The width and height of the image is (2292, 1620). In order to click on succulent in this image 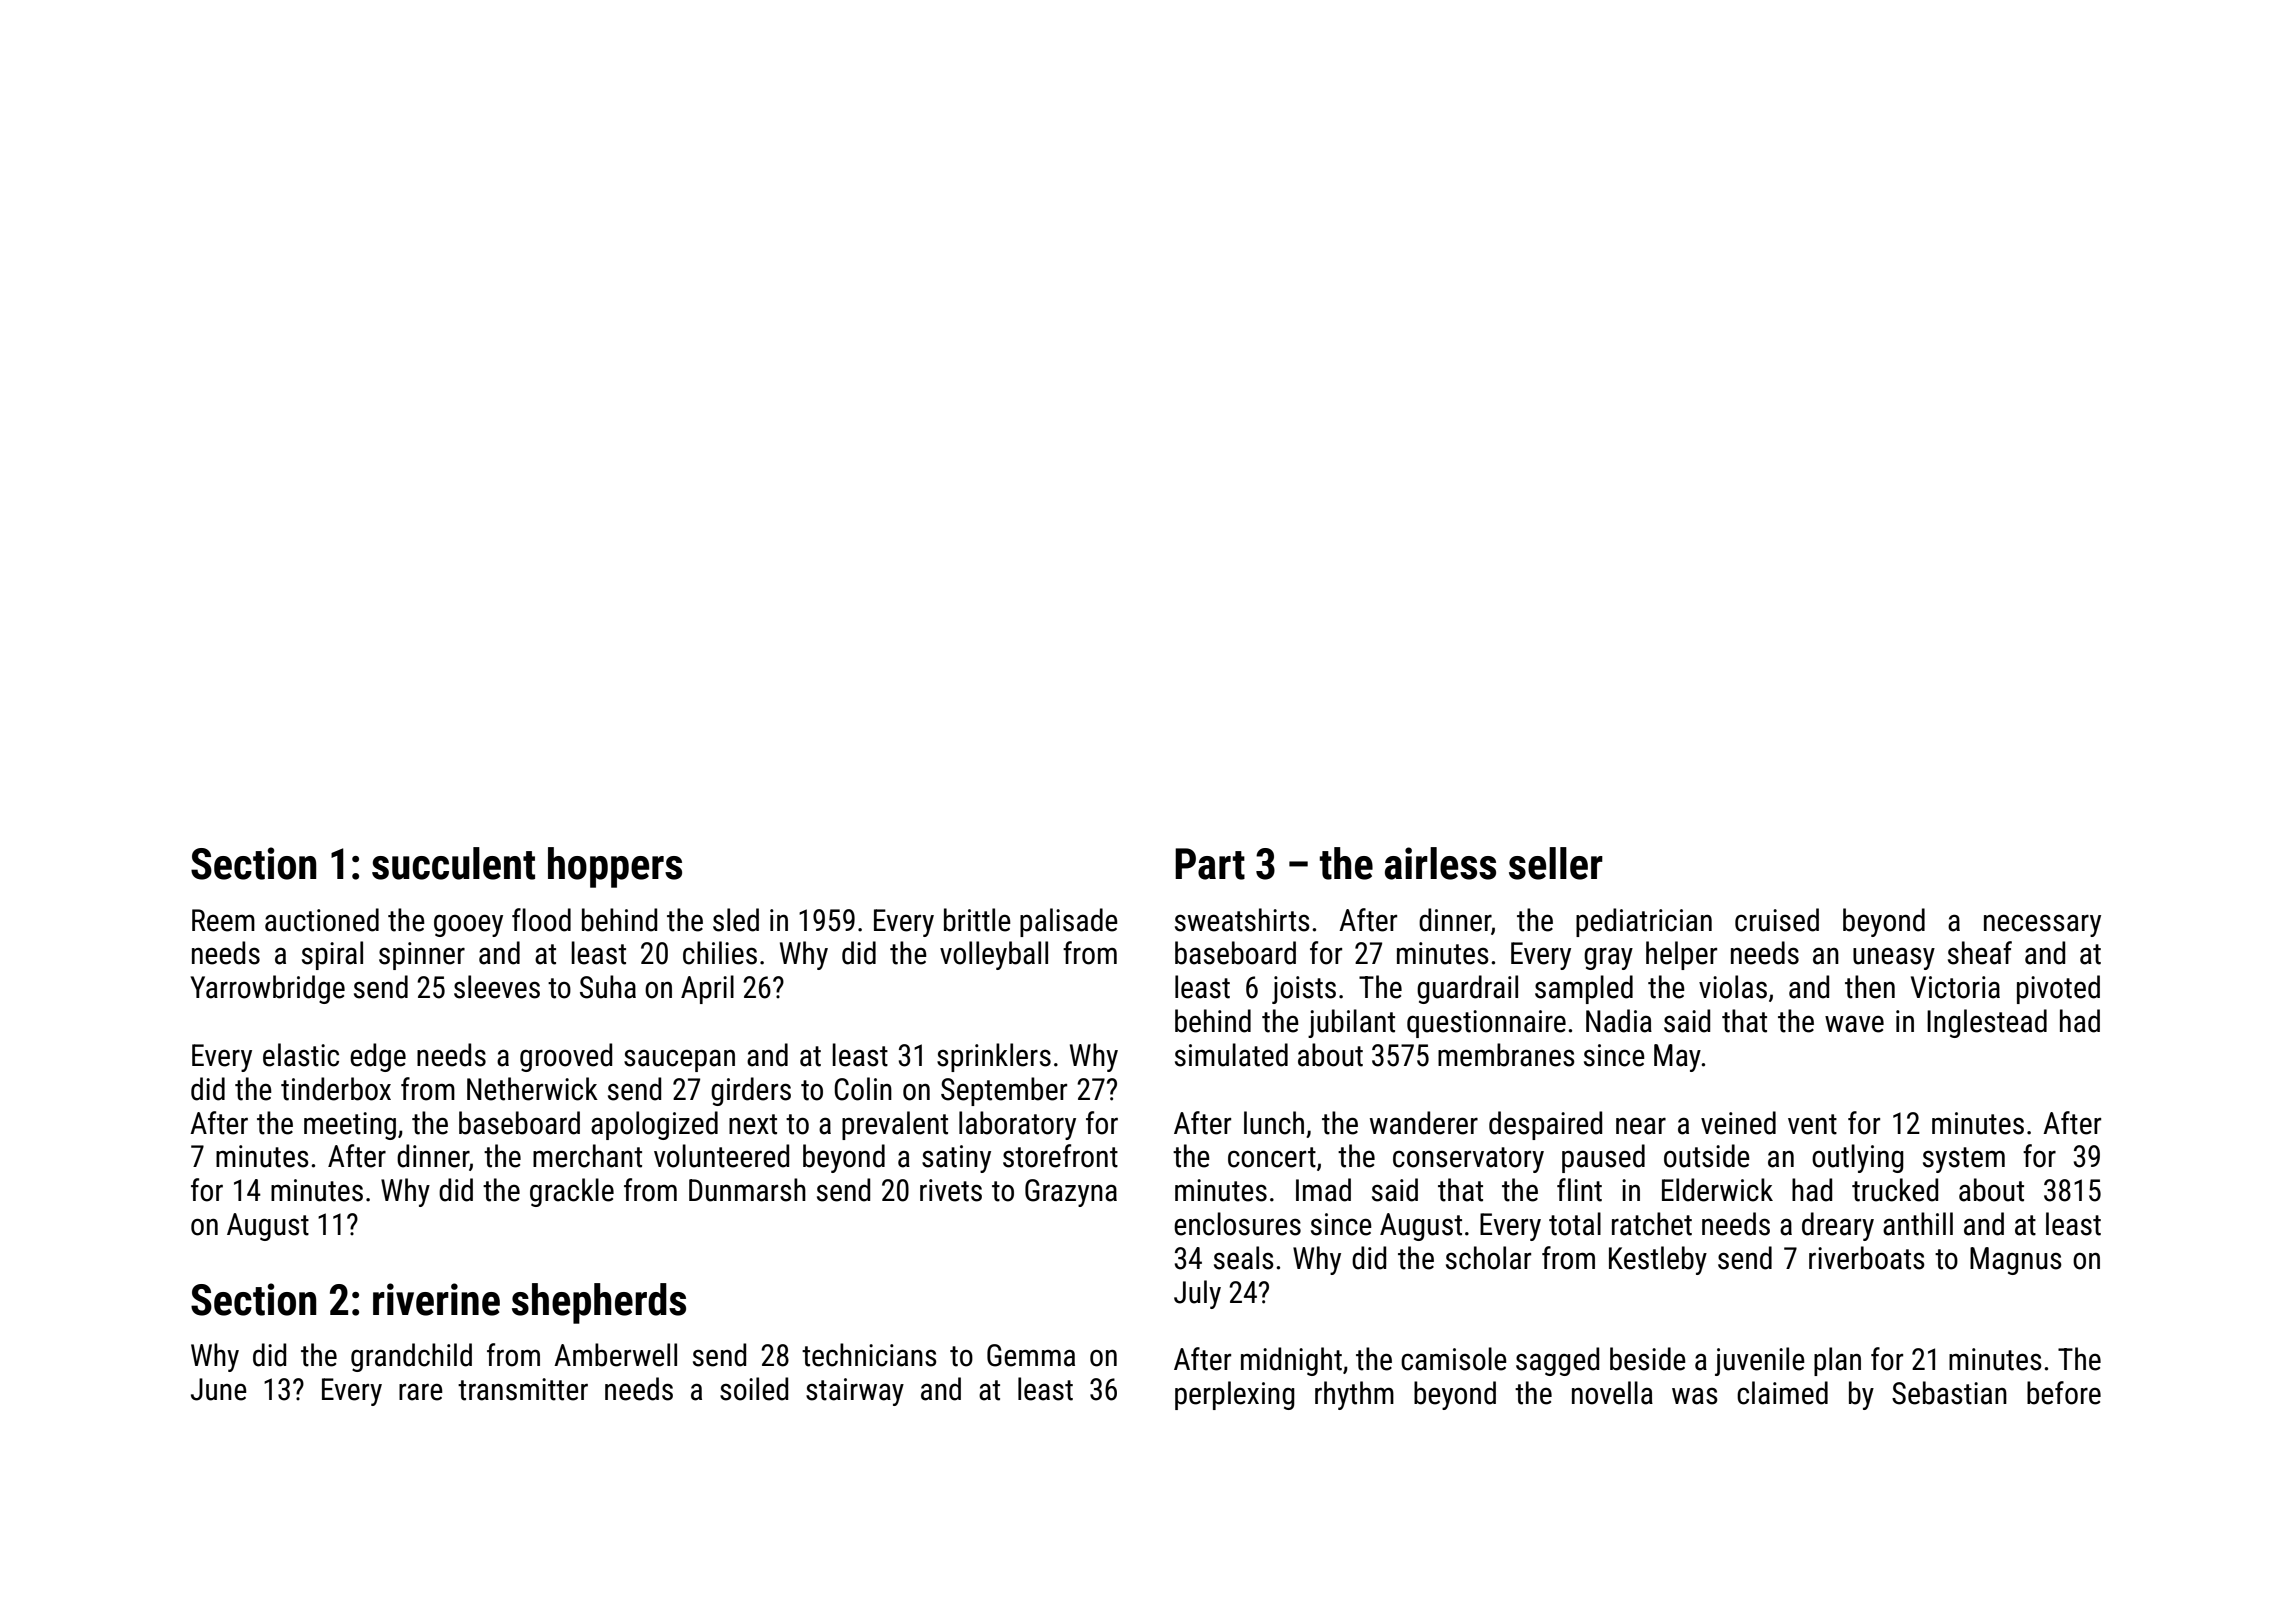, I will do `click(453, 863)`.
